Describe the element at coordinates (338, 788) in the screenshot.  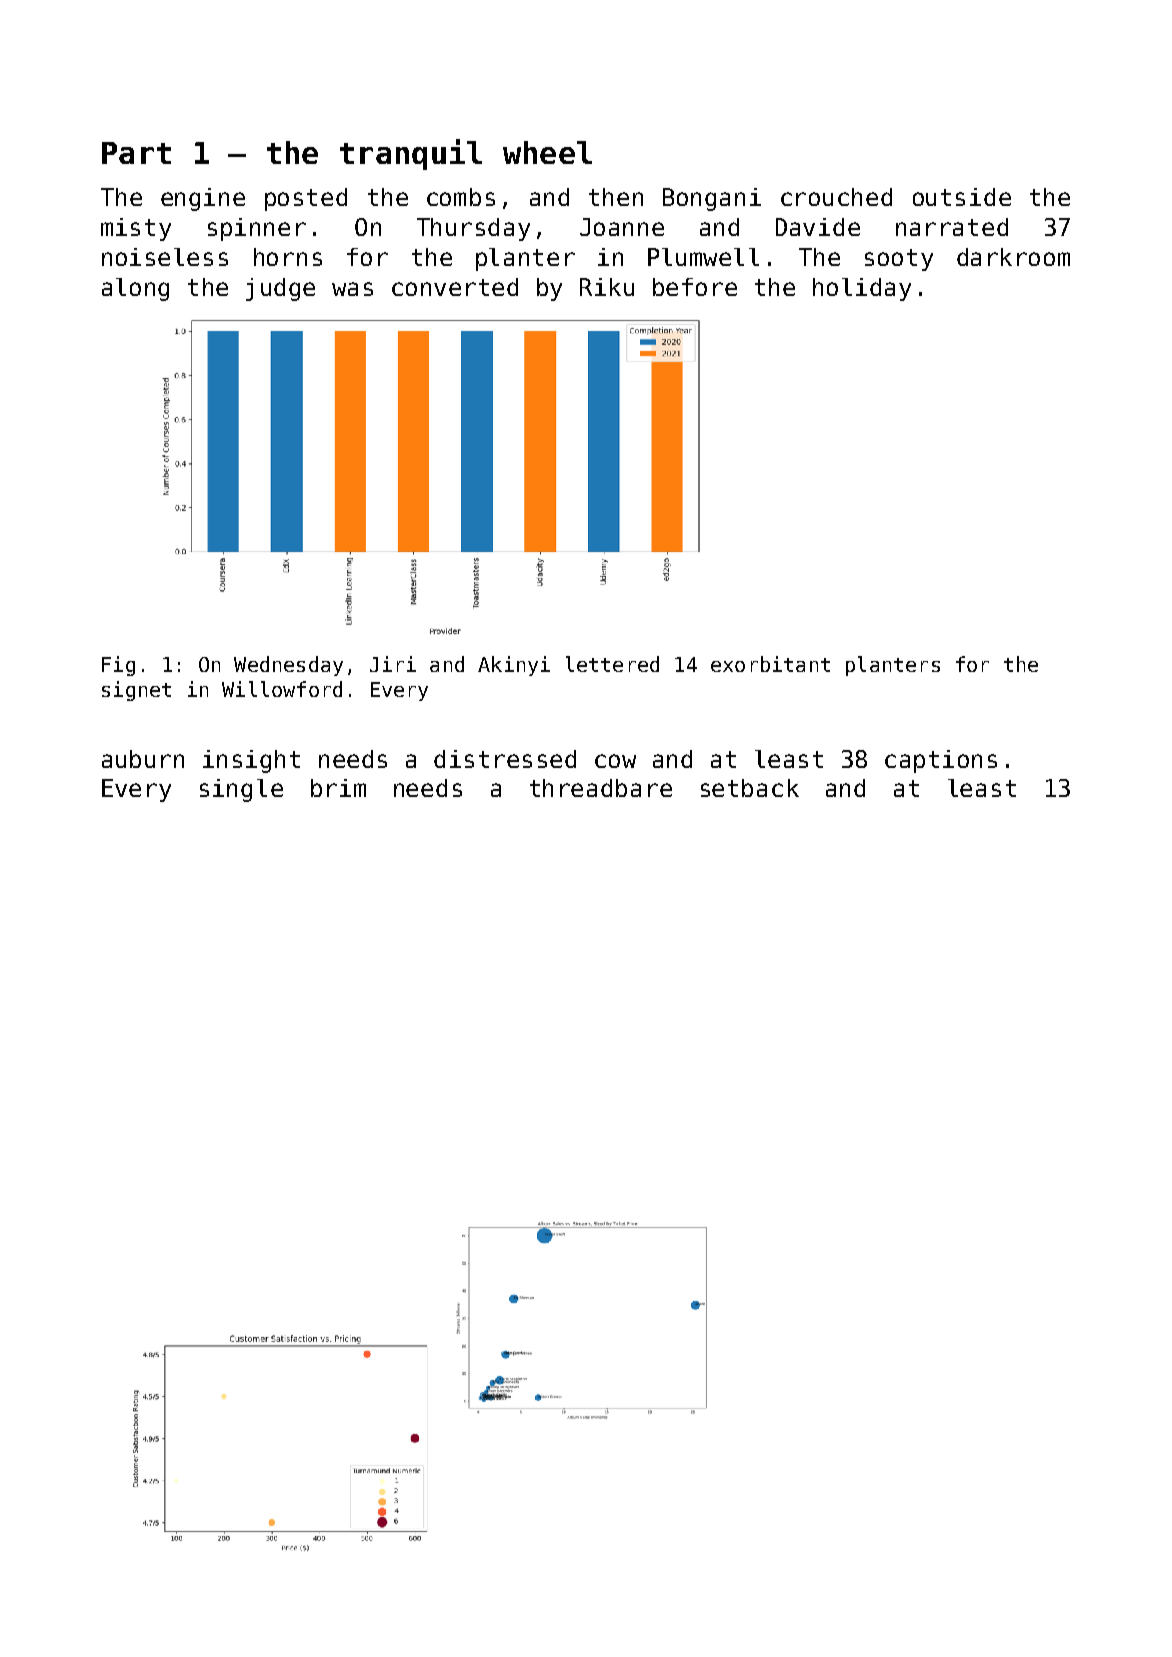
I see `brim` at that location.
